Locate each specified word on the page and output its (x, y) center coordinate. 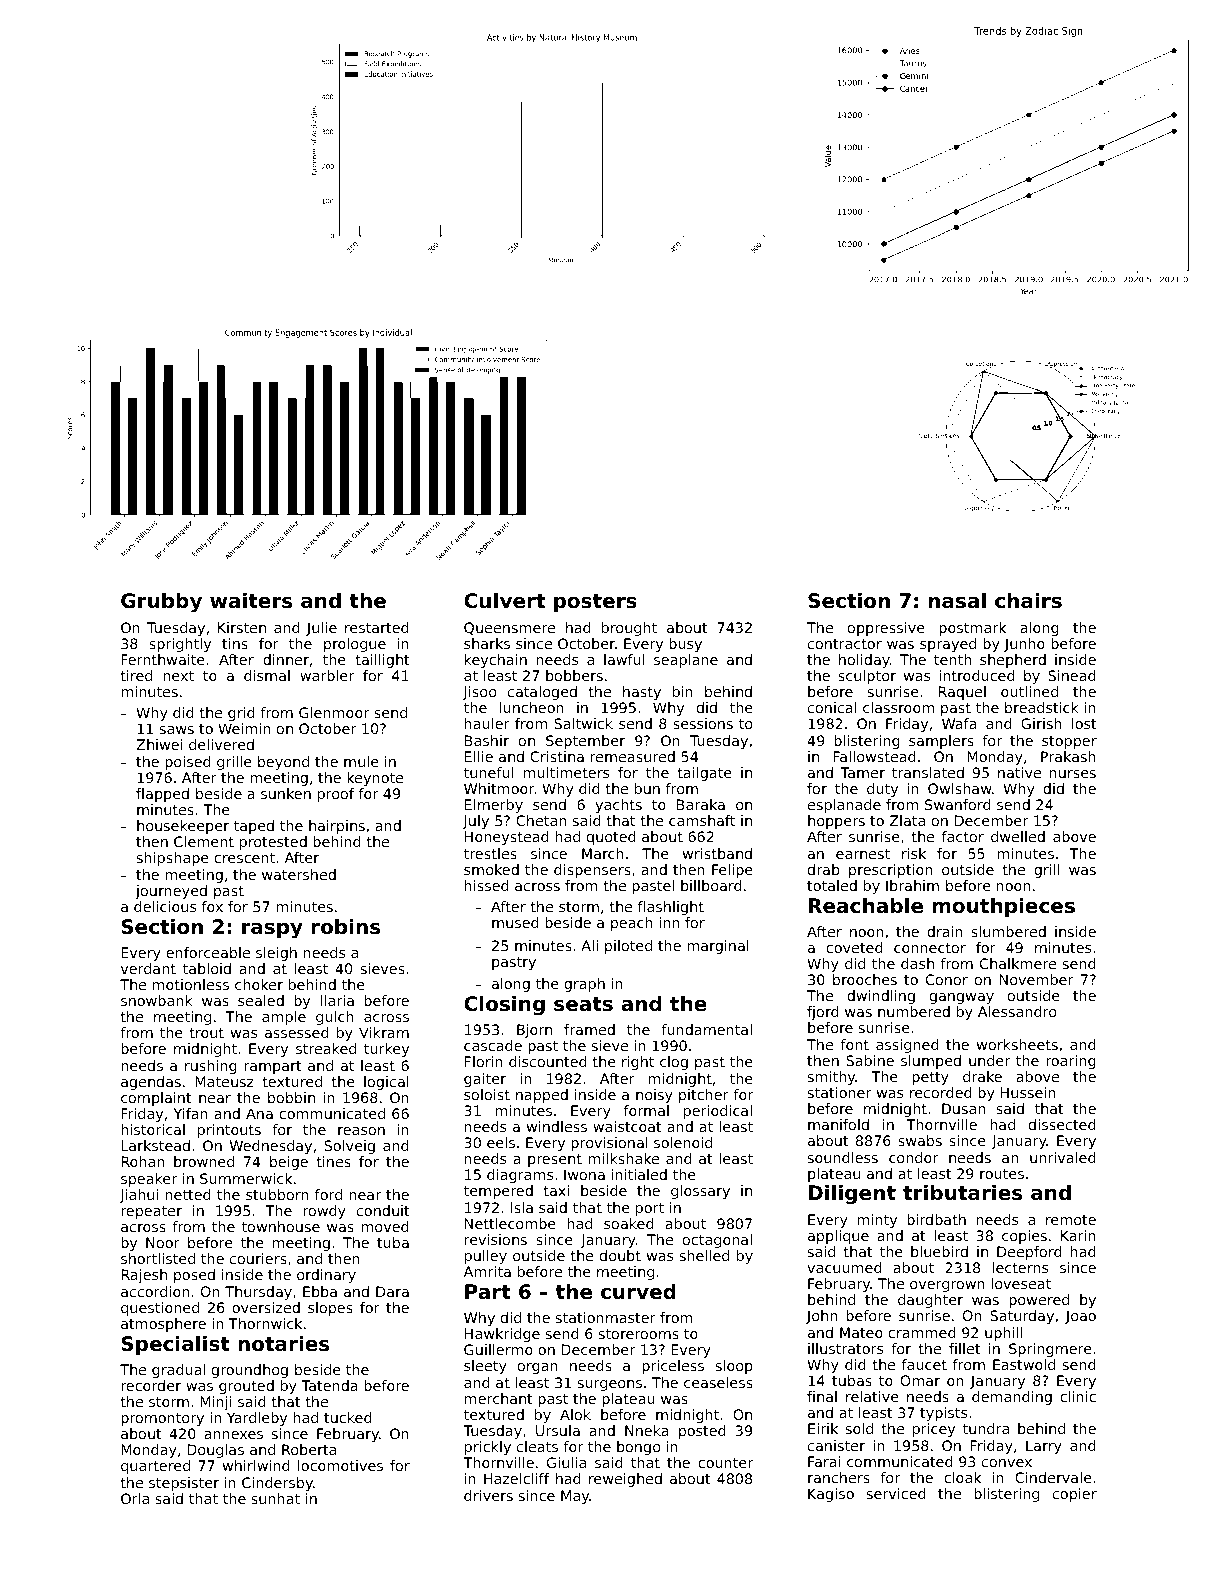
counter (725, 1463)
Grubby (161, 603)
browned (204, 1161)
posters (595, 603)
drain (945, 931)
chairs (1028, 601)
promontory (162, 1419)
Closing (504, 1006)
